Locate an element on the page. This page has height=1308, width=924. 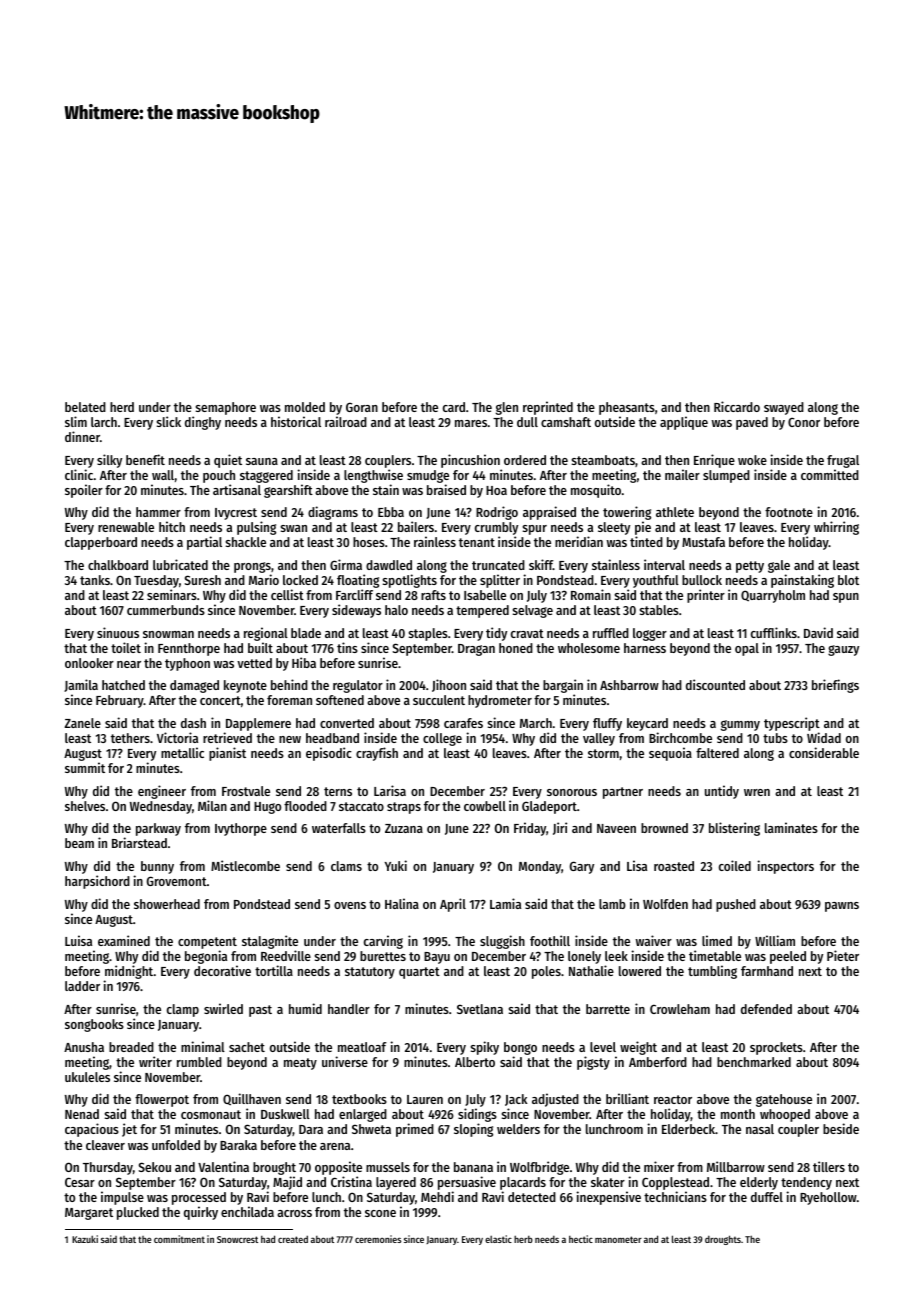
braised is located at coordinates (446, 489).
